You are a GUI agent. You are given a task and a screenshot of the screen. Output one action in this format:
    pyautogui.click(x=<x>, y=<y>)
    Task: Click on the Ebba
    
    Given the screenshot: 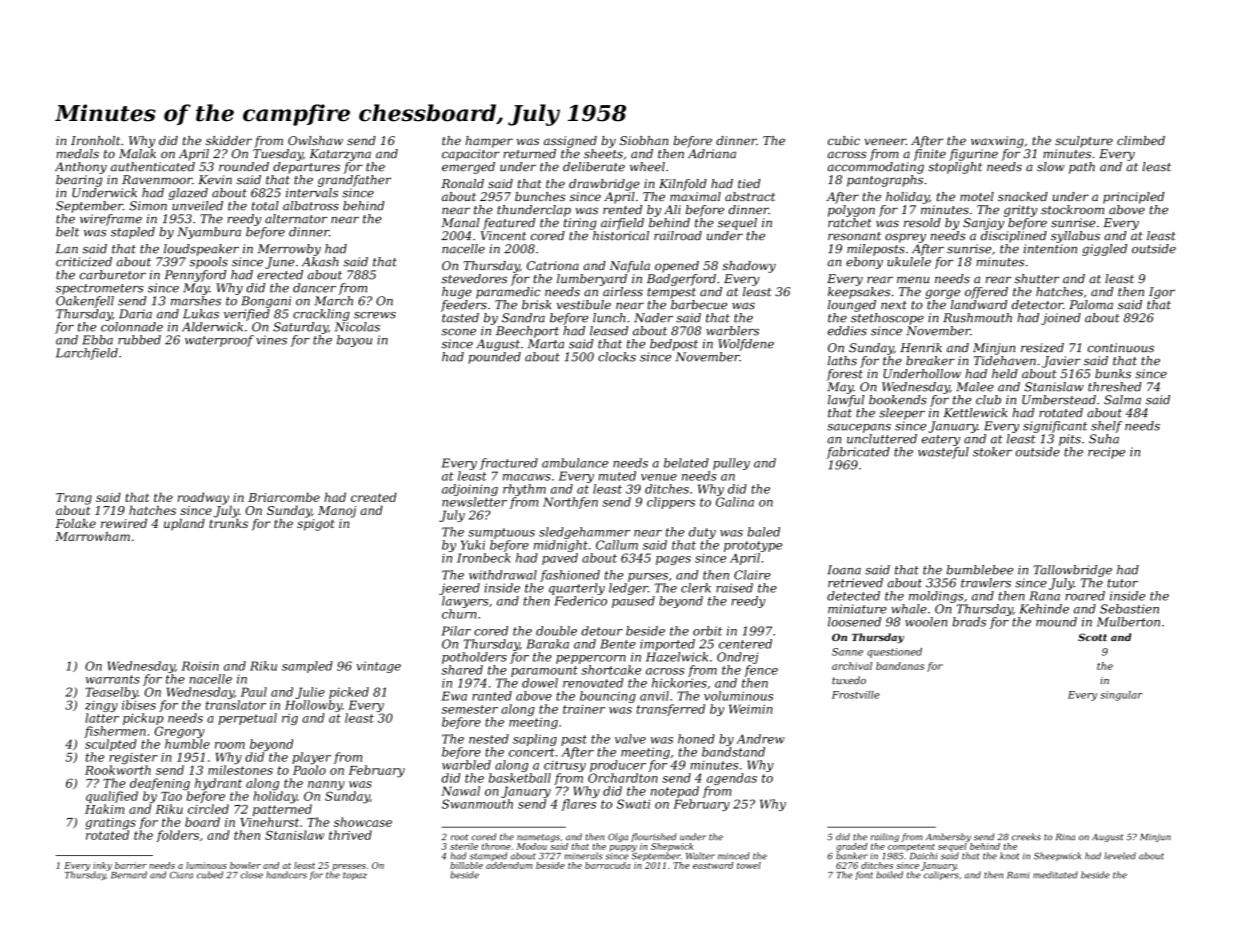 What is the action you would take?
    pyautogui.click(x=97, y=340)
